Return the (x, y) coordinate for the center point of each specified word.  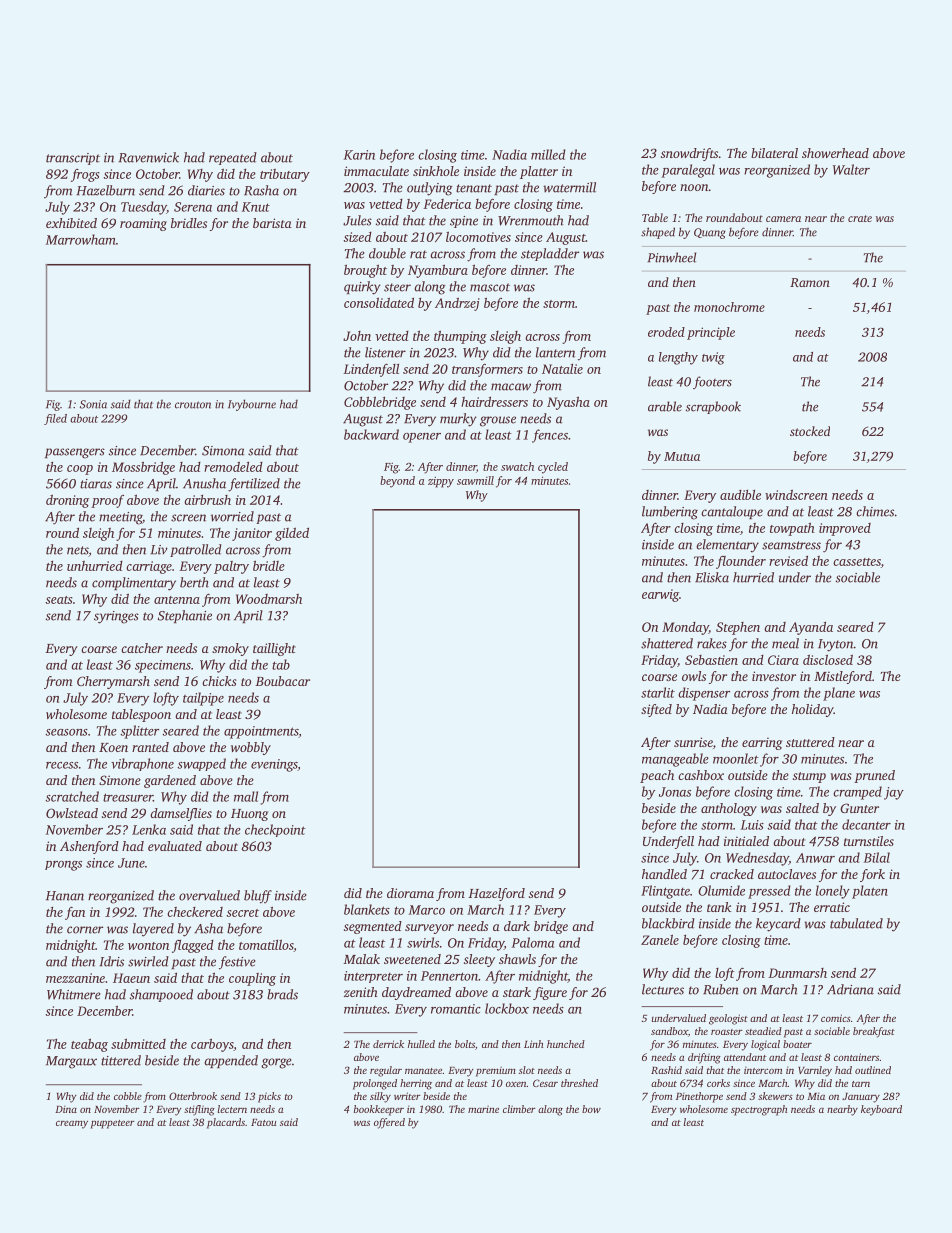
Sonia (93, 404)
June (131, 863)
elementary (727, 546)
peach (657, 776)
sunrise (693, 742)
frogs (85, 175)
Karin (359, 155)
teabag (89, 1045)
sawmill (475, 480)
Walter (851, 169)
